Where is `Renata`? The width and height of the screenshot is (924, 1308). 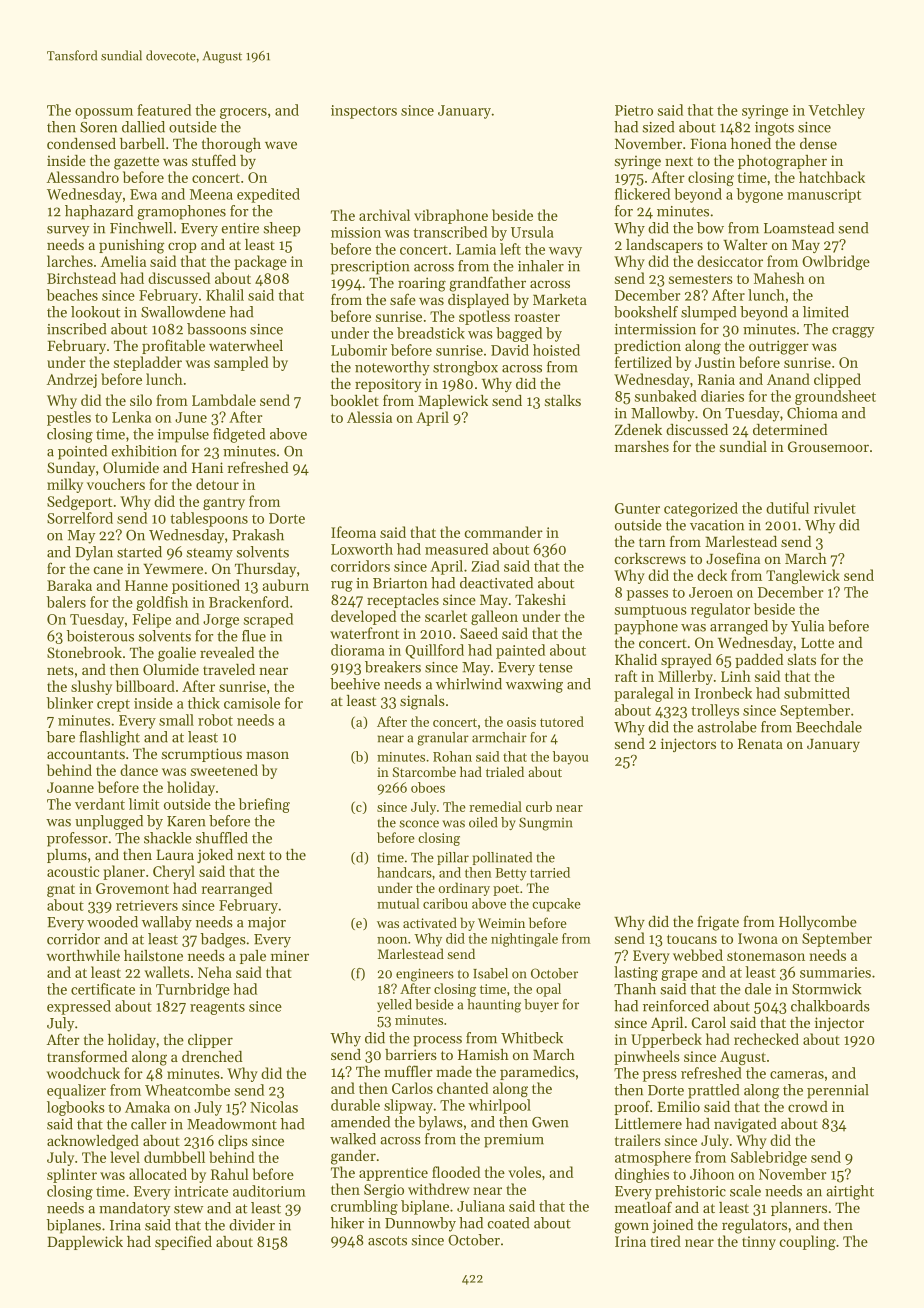 Renata is located at coordinates (760, 743).
